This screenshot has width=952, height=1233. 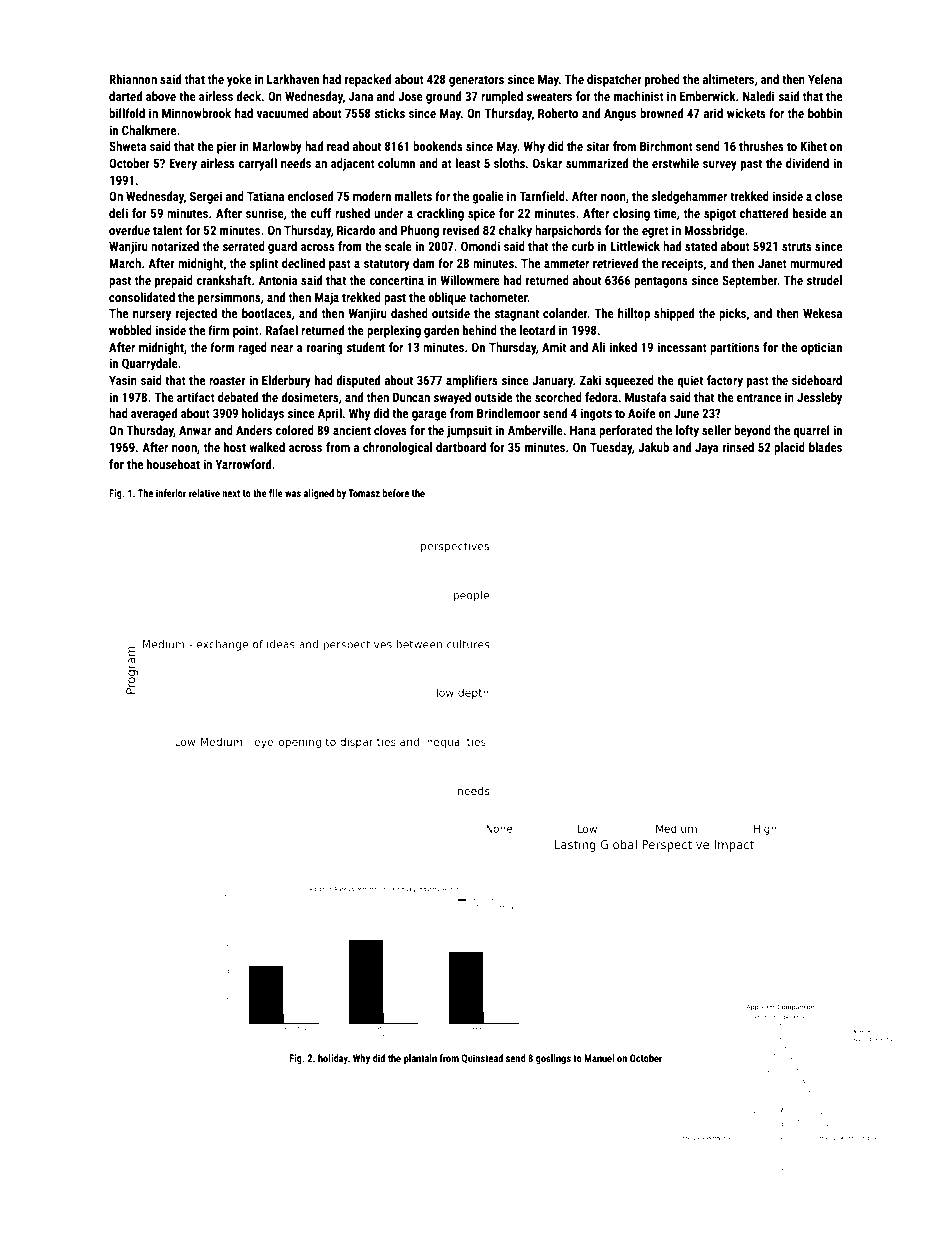 I want to click on generators, so click(x=476, y=81).
